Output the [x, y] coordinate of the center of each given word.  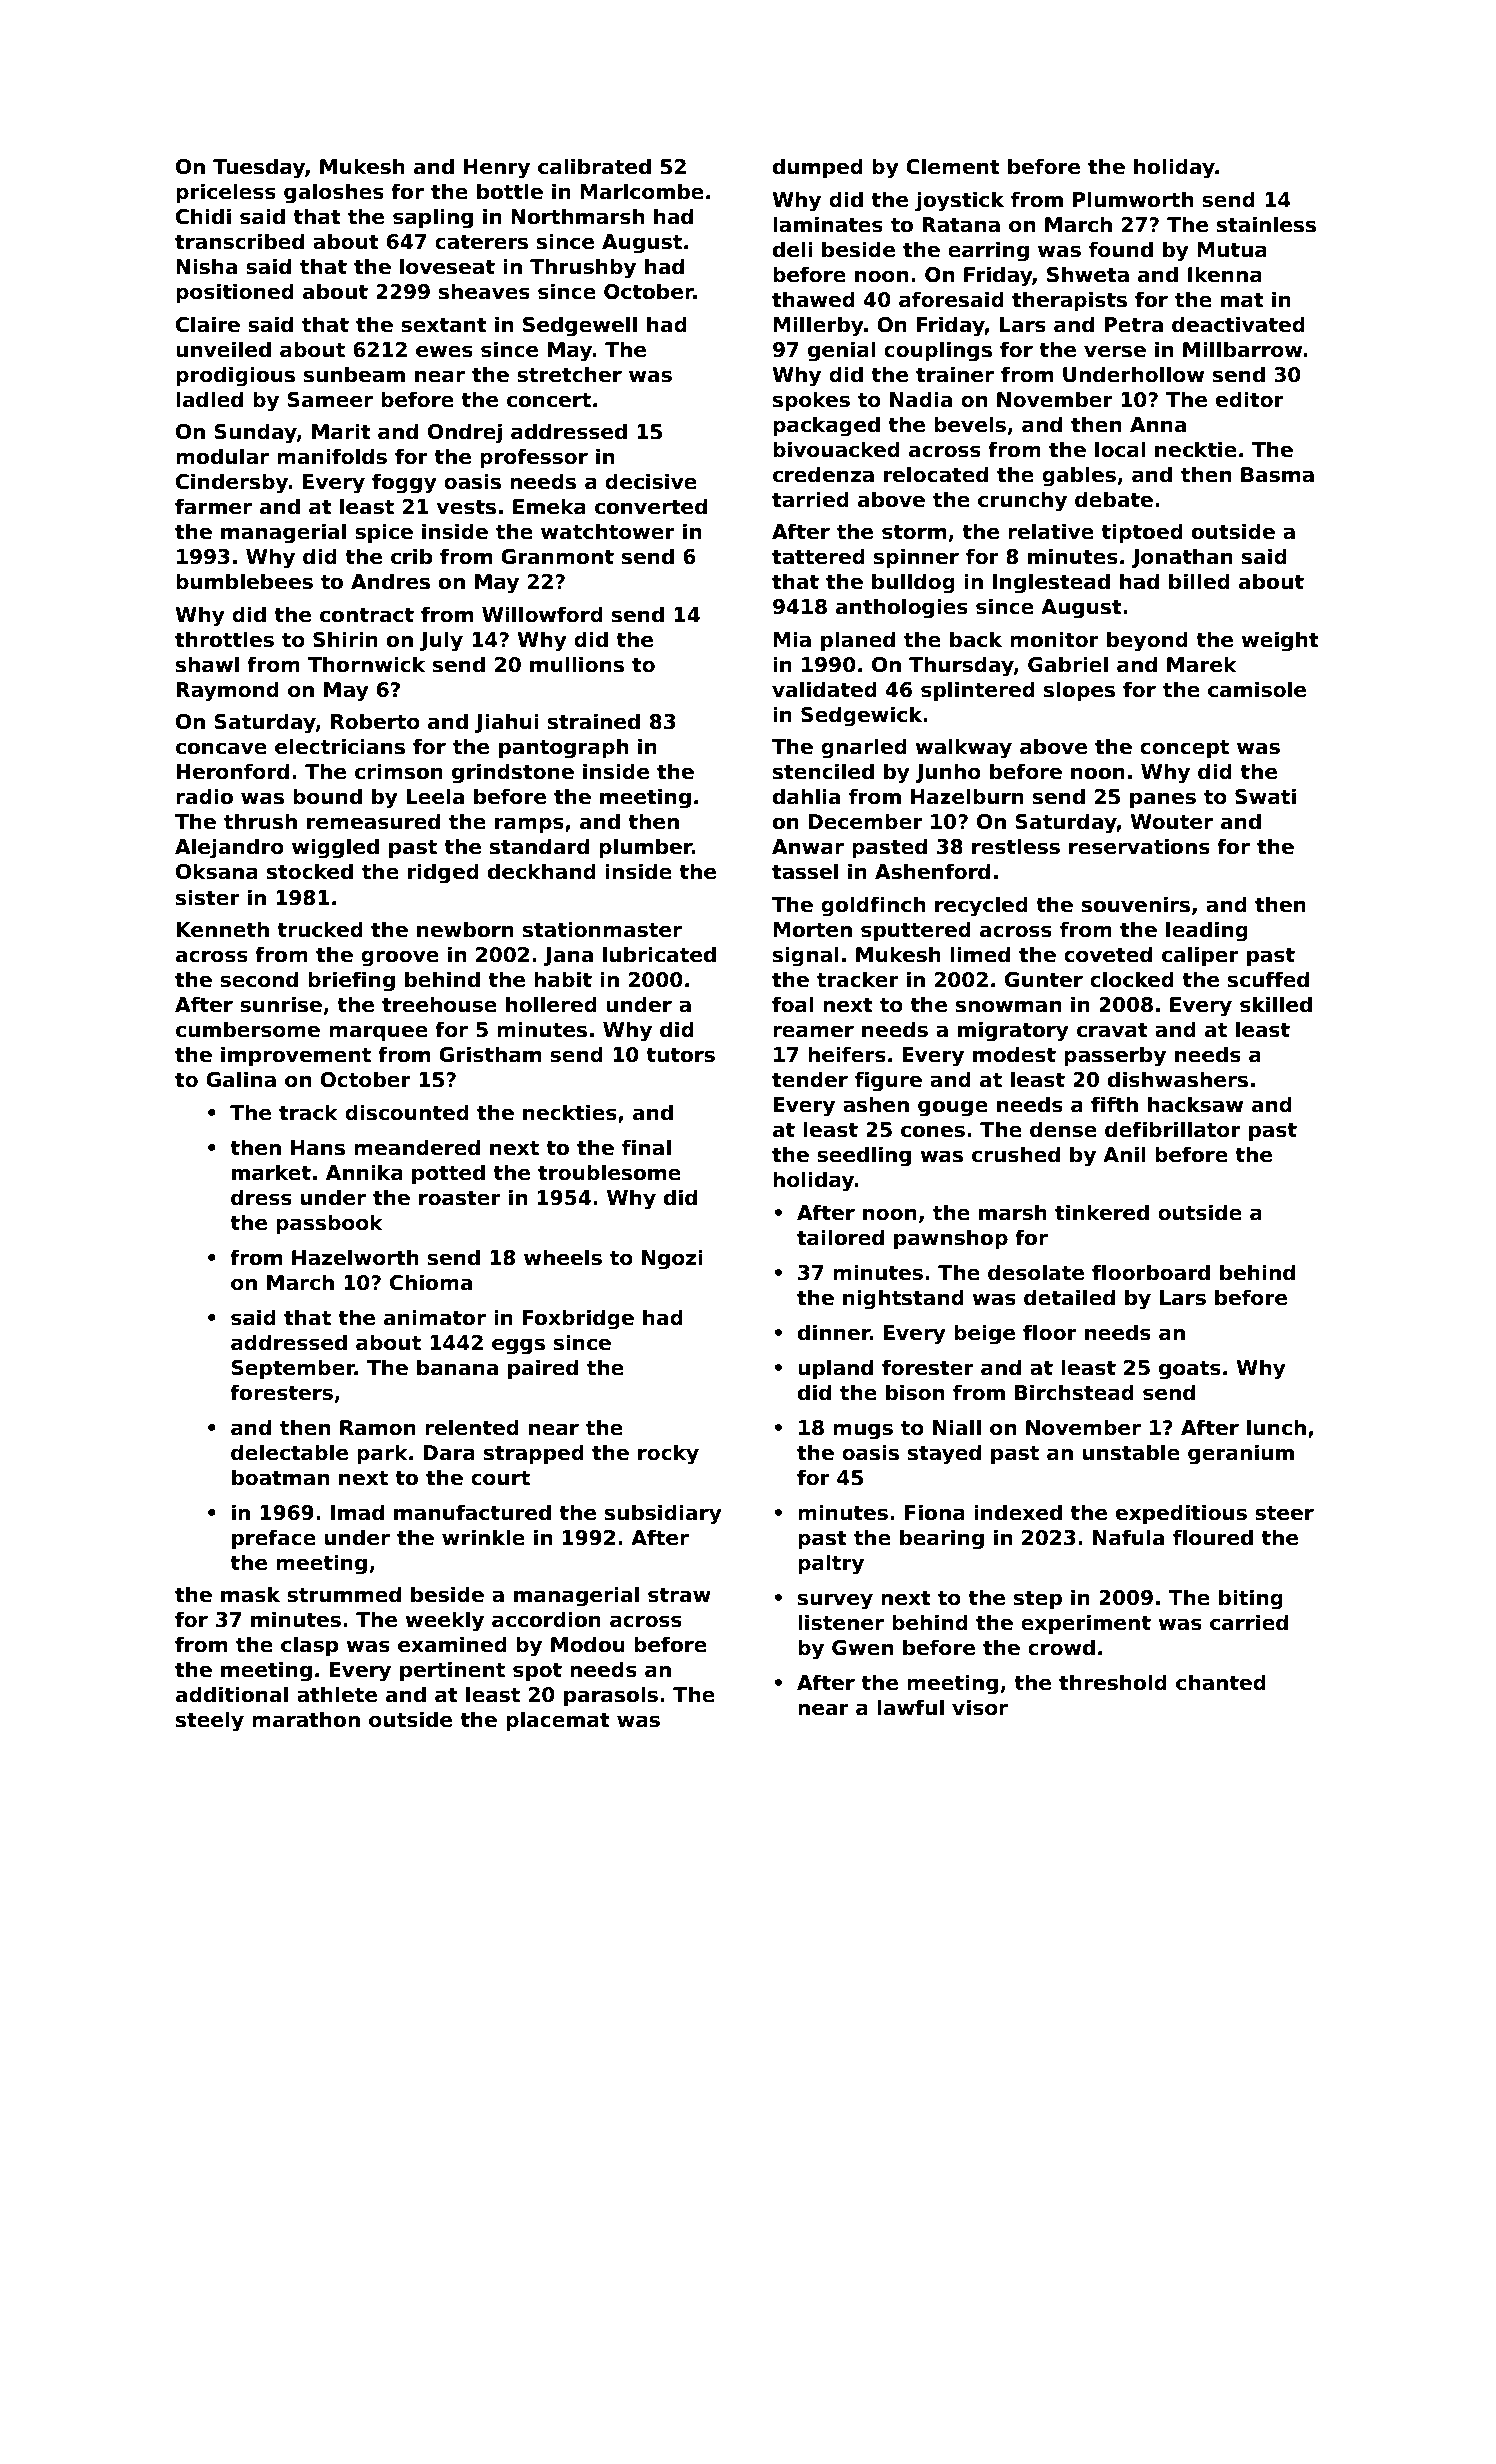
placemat [558, 1721]
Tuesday [259, 168]
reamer [813, 1031]
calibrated [594, 166]
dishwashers [1178, 1079]
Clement [953, 166]
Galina [241, 1079]
